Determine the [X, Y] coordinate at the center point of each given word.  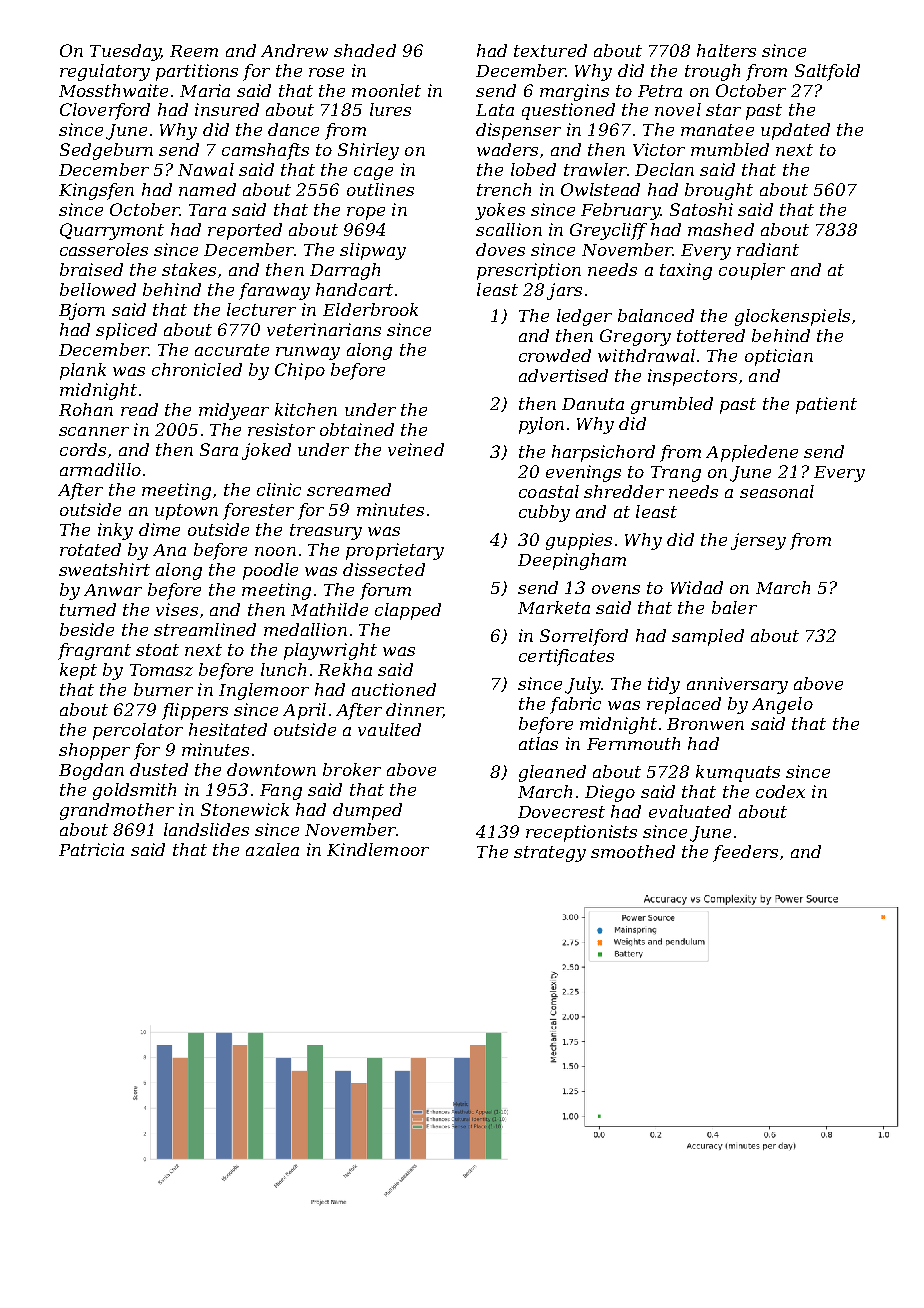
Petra [660, 91]
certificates [566, 657]
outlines [380, 189]
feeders [745, 853]
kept [78, 671]
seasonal [777, 491]
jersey [758, 541]
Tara [207, 210]
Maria [205, 90]
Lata [495, 110]
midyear [234, 411]
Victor [659, 149]
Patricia [91, 849]
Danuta [593, 404]
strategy [550, 854]
